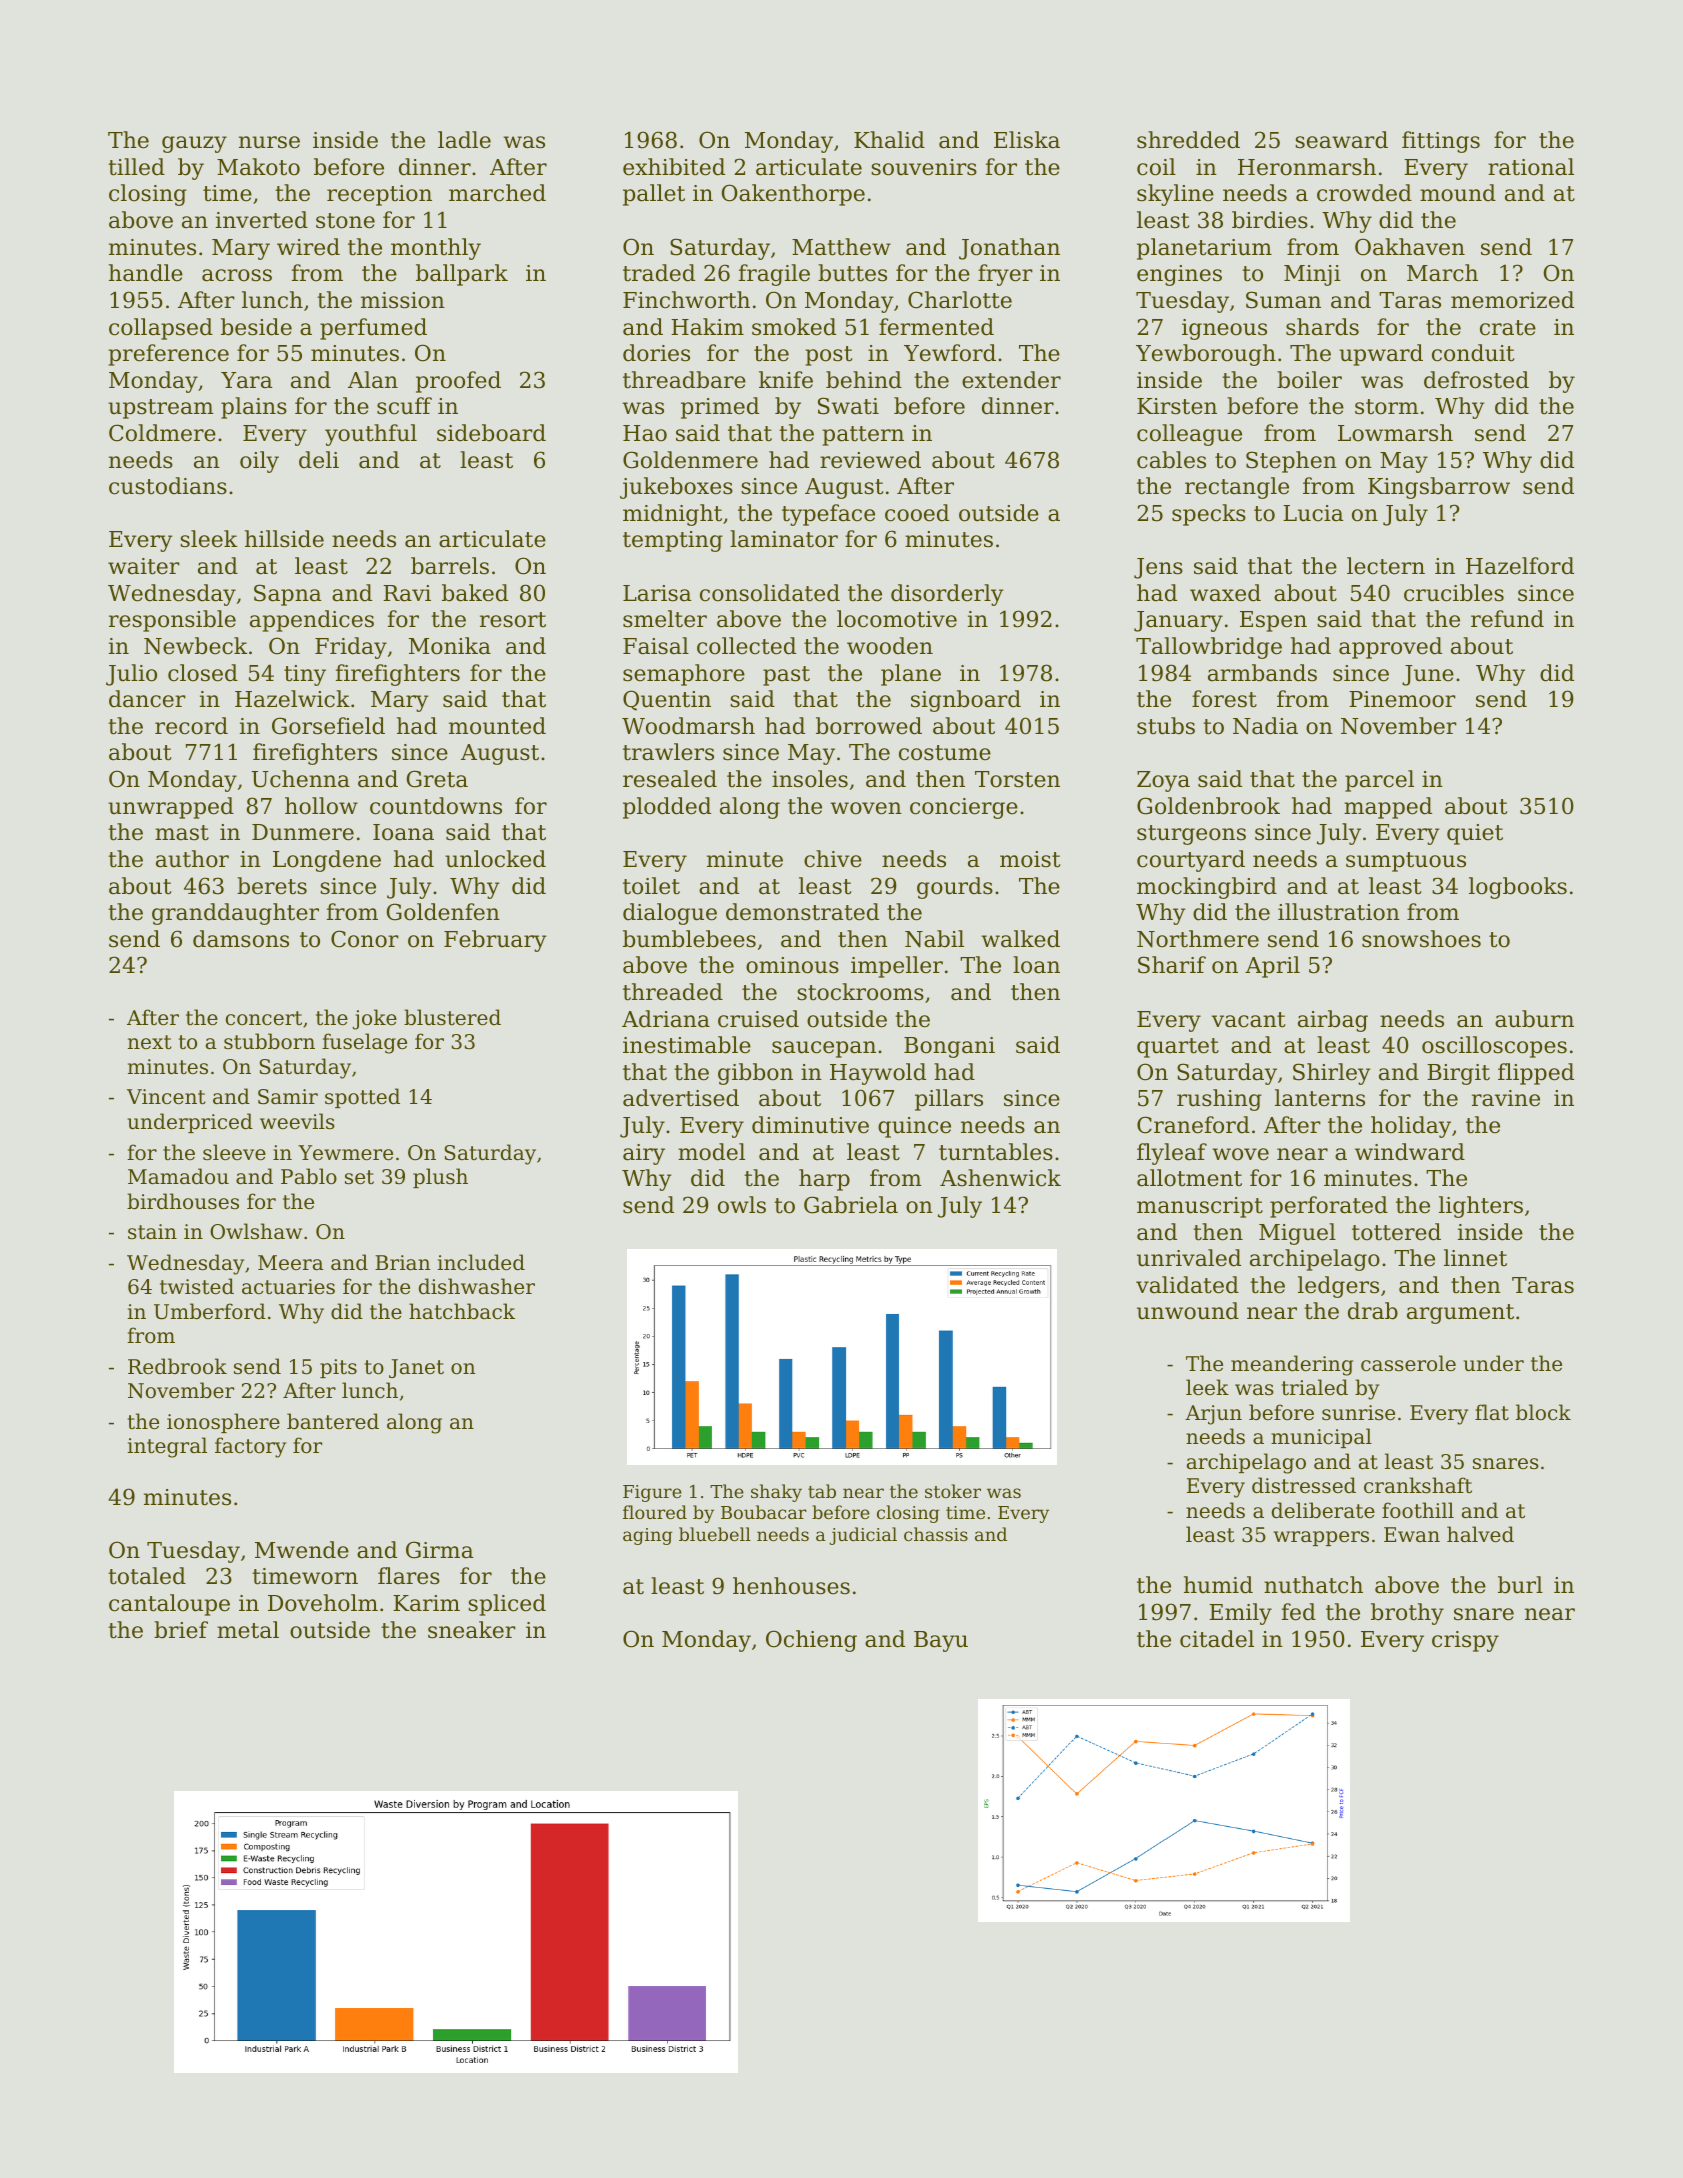 The height and width of the screenshot is (2178, 1683). Describe the element at coordinates (1338, 1287) in the screenshot. I see `ledgers` at that location.
